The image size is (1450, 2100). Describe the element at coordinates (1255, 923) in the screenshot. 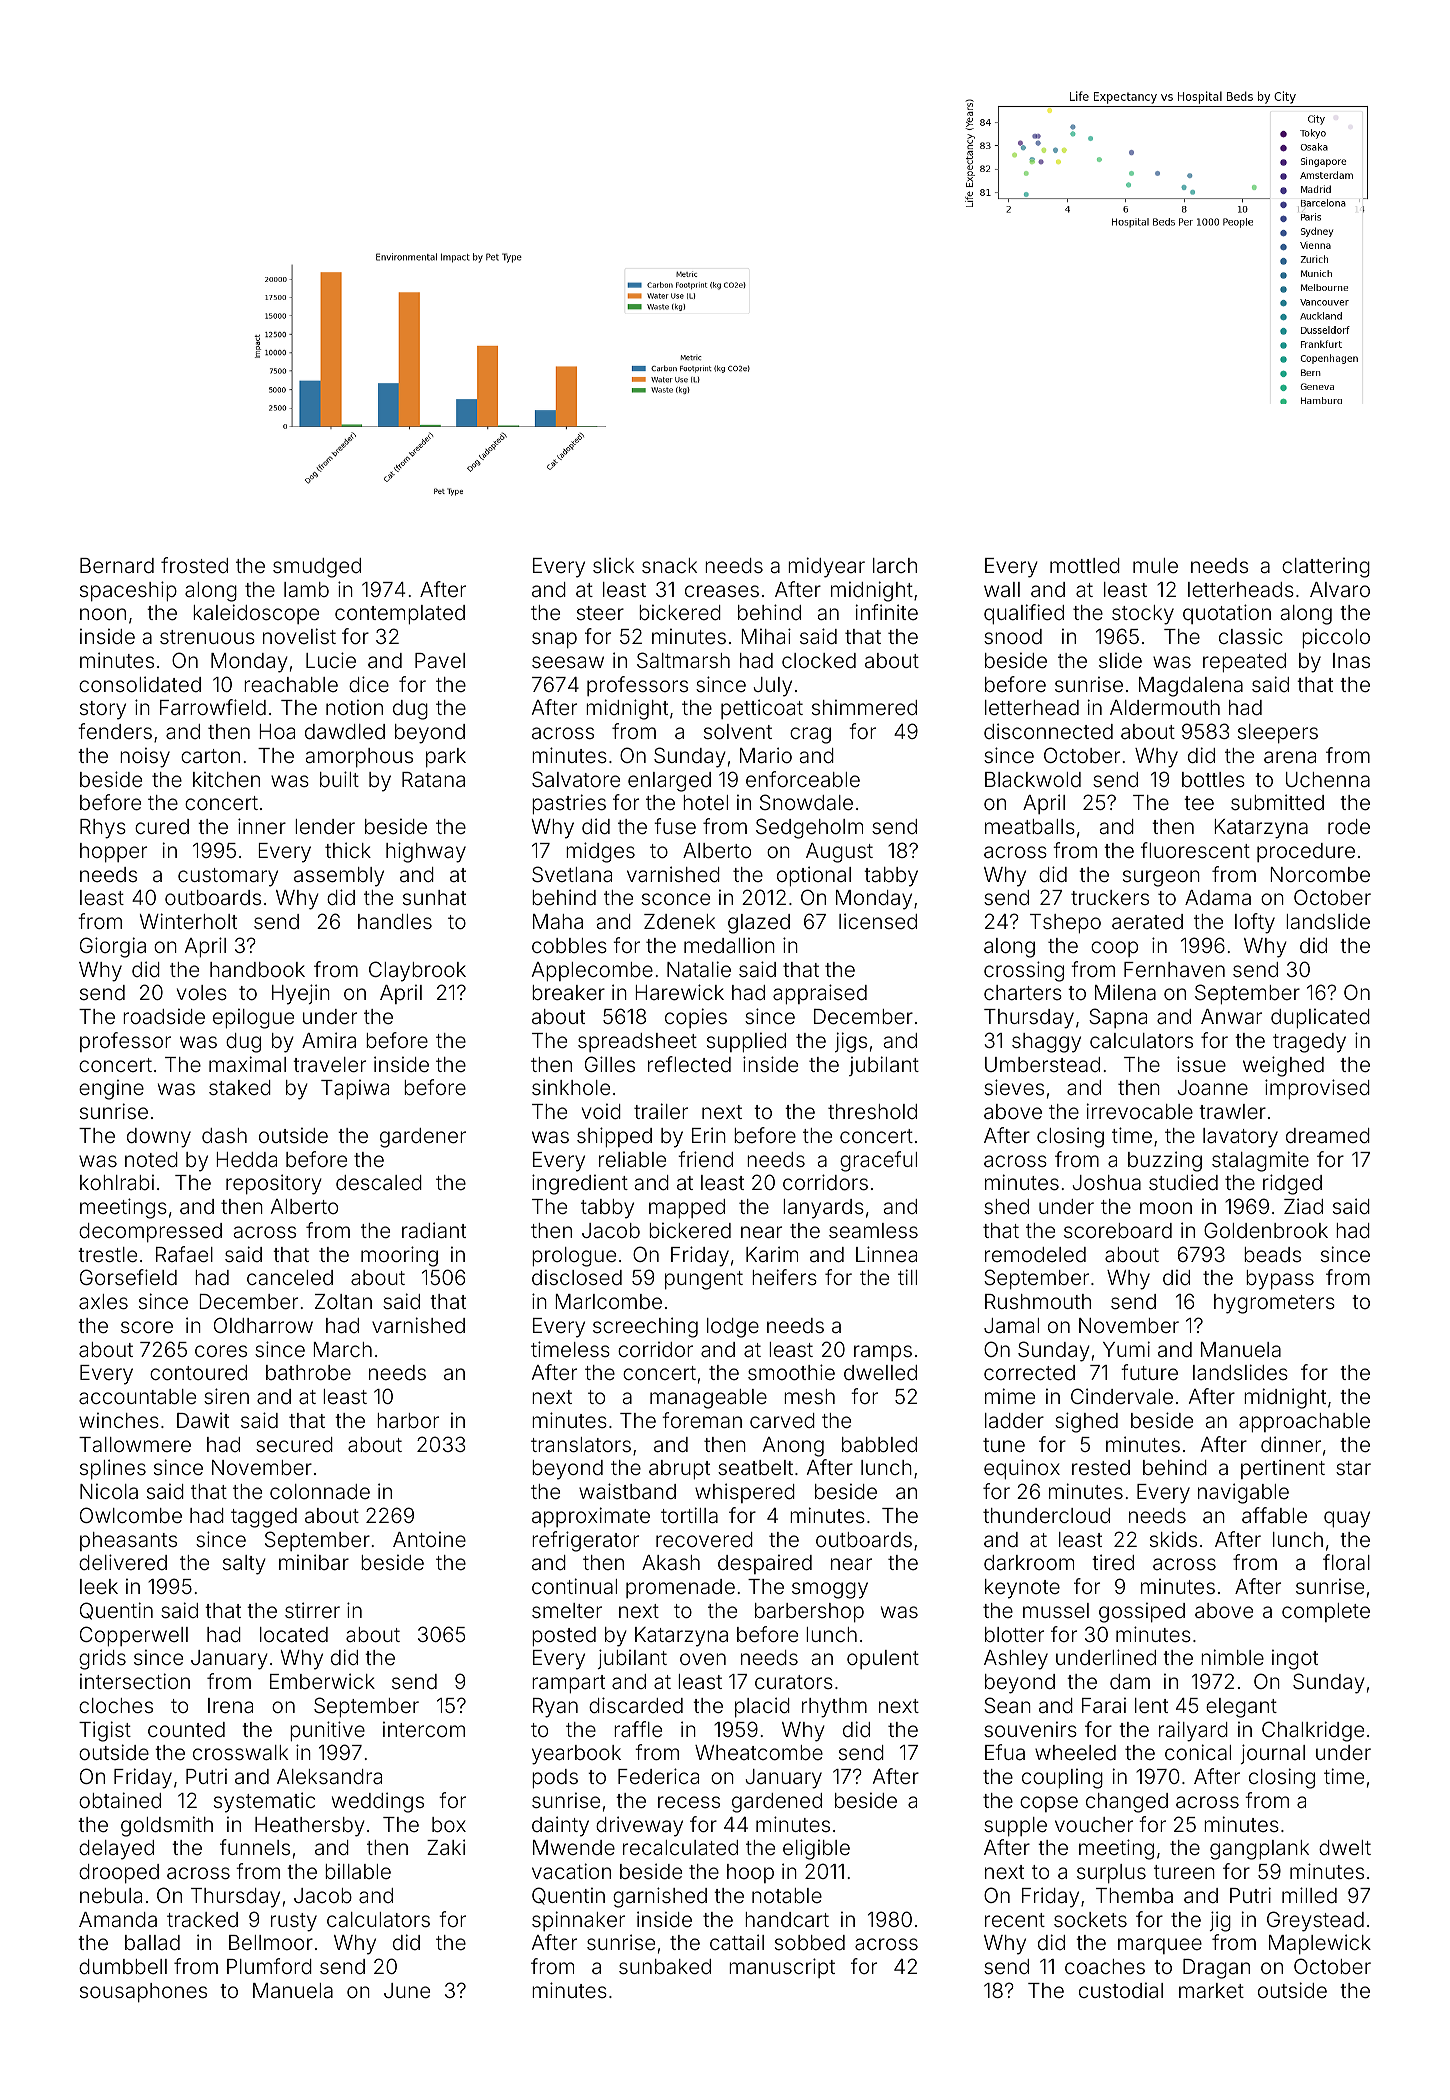

I see `lofty` at that location.
